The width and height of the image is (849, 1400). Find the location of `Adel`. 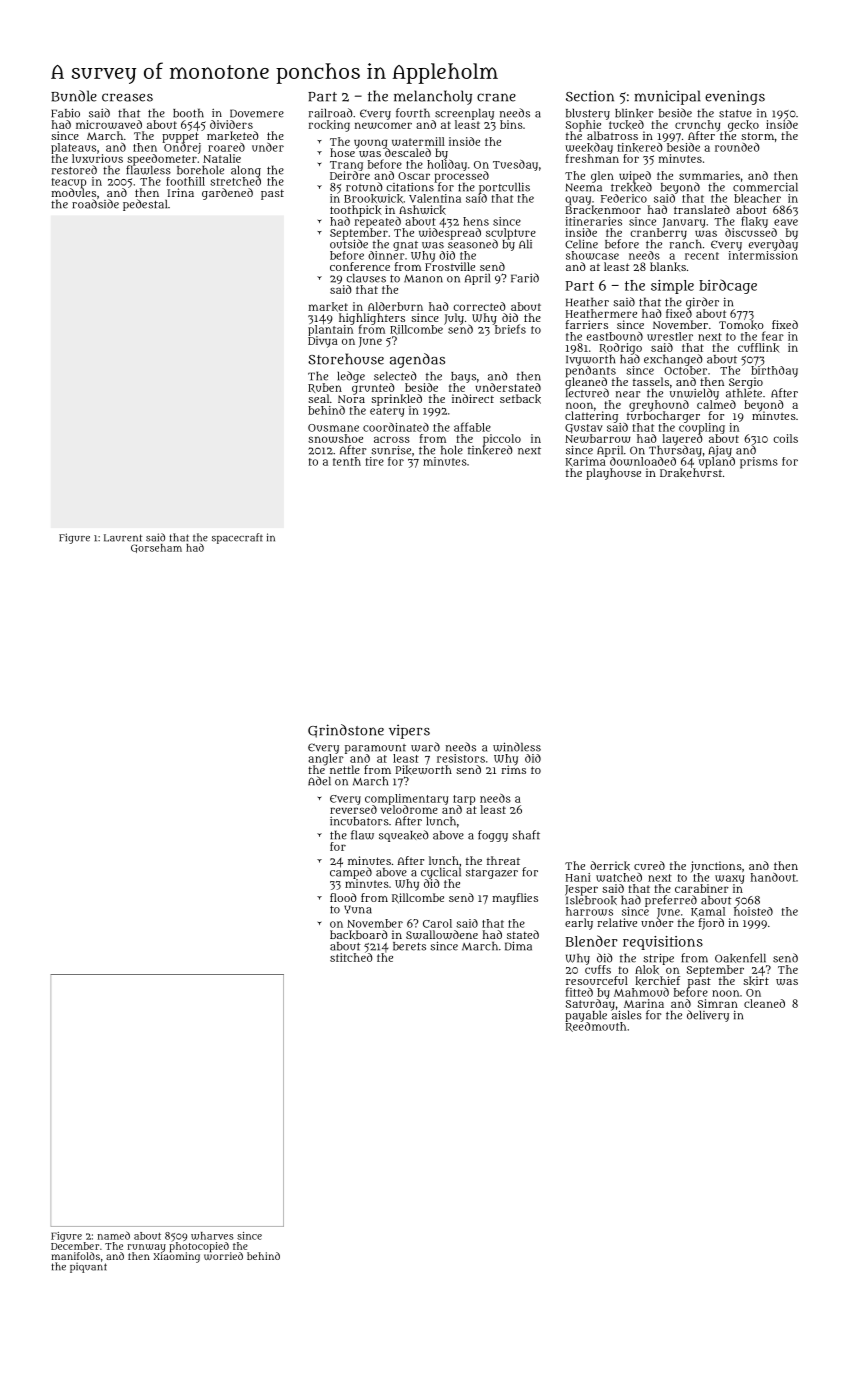

Adel is located at coordinates (319, 781).
